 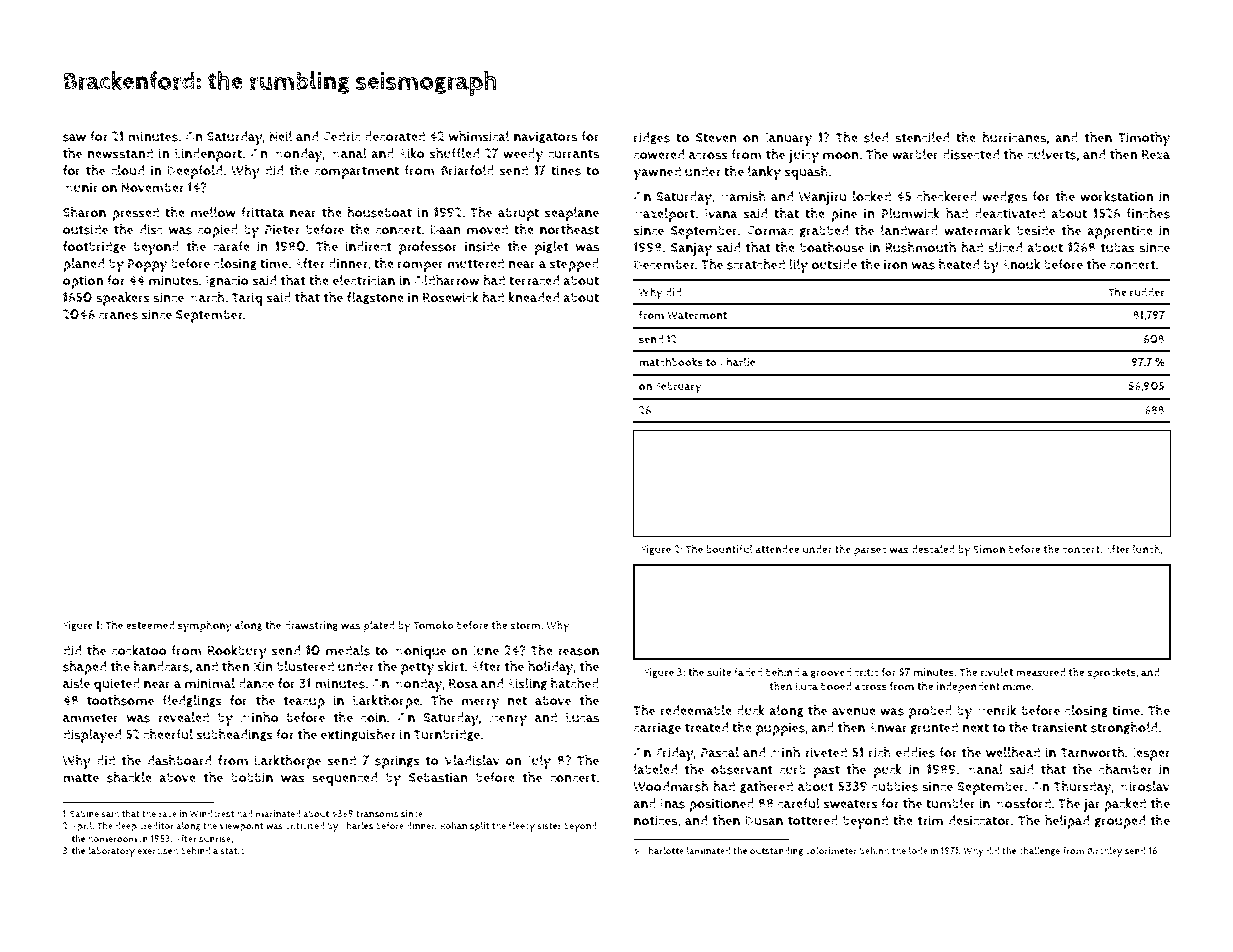 What do you see at coordinates (997, 672) in the screenshot?
I see `rivulet` at bounding box center [997, 672].
